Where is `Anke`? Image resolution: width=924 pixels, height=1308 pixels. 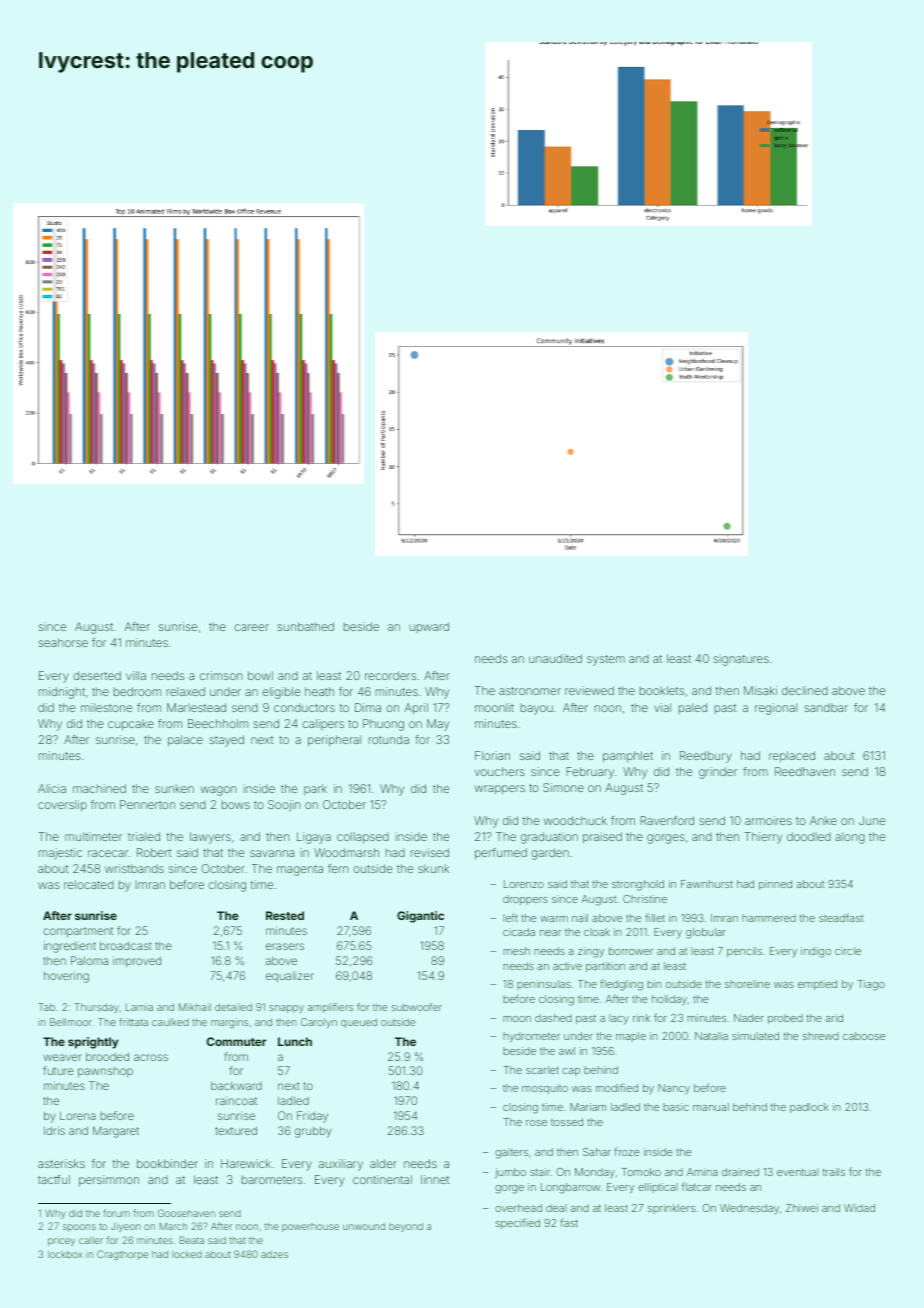 Anke is located at coordinates (823, 820).
